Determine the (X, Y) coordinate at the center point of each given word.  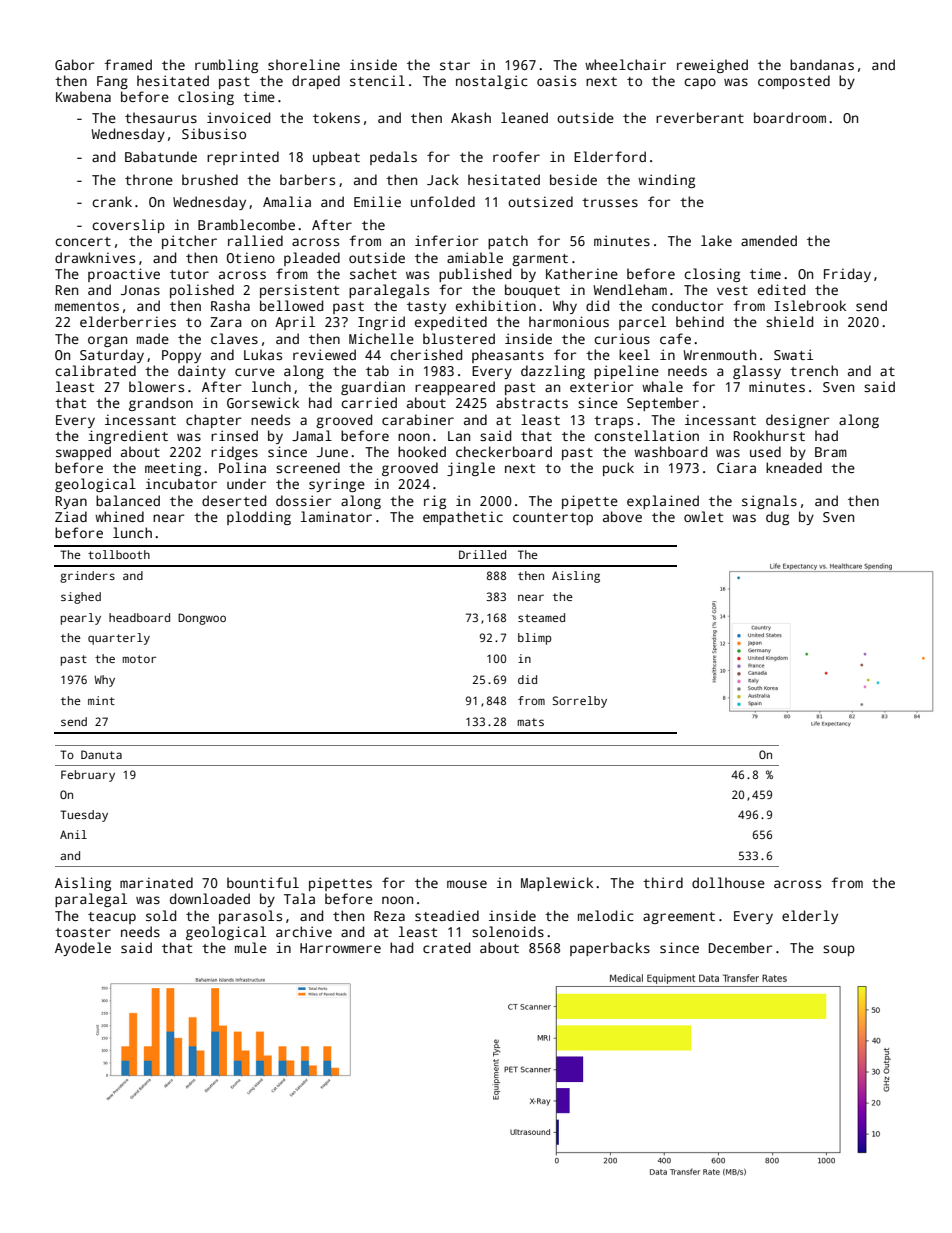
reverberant (700, 117)
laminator (336, 516)
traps (613, 422)
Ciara (736, 467)
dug (777, 518)
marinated (156, 882)
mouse (467, 884)
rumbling (226, 66)
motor (139, 659)
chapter (214, 421)
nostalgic (492, 82)
